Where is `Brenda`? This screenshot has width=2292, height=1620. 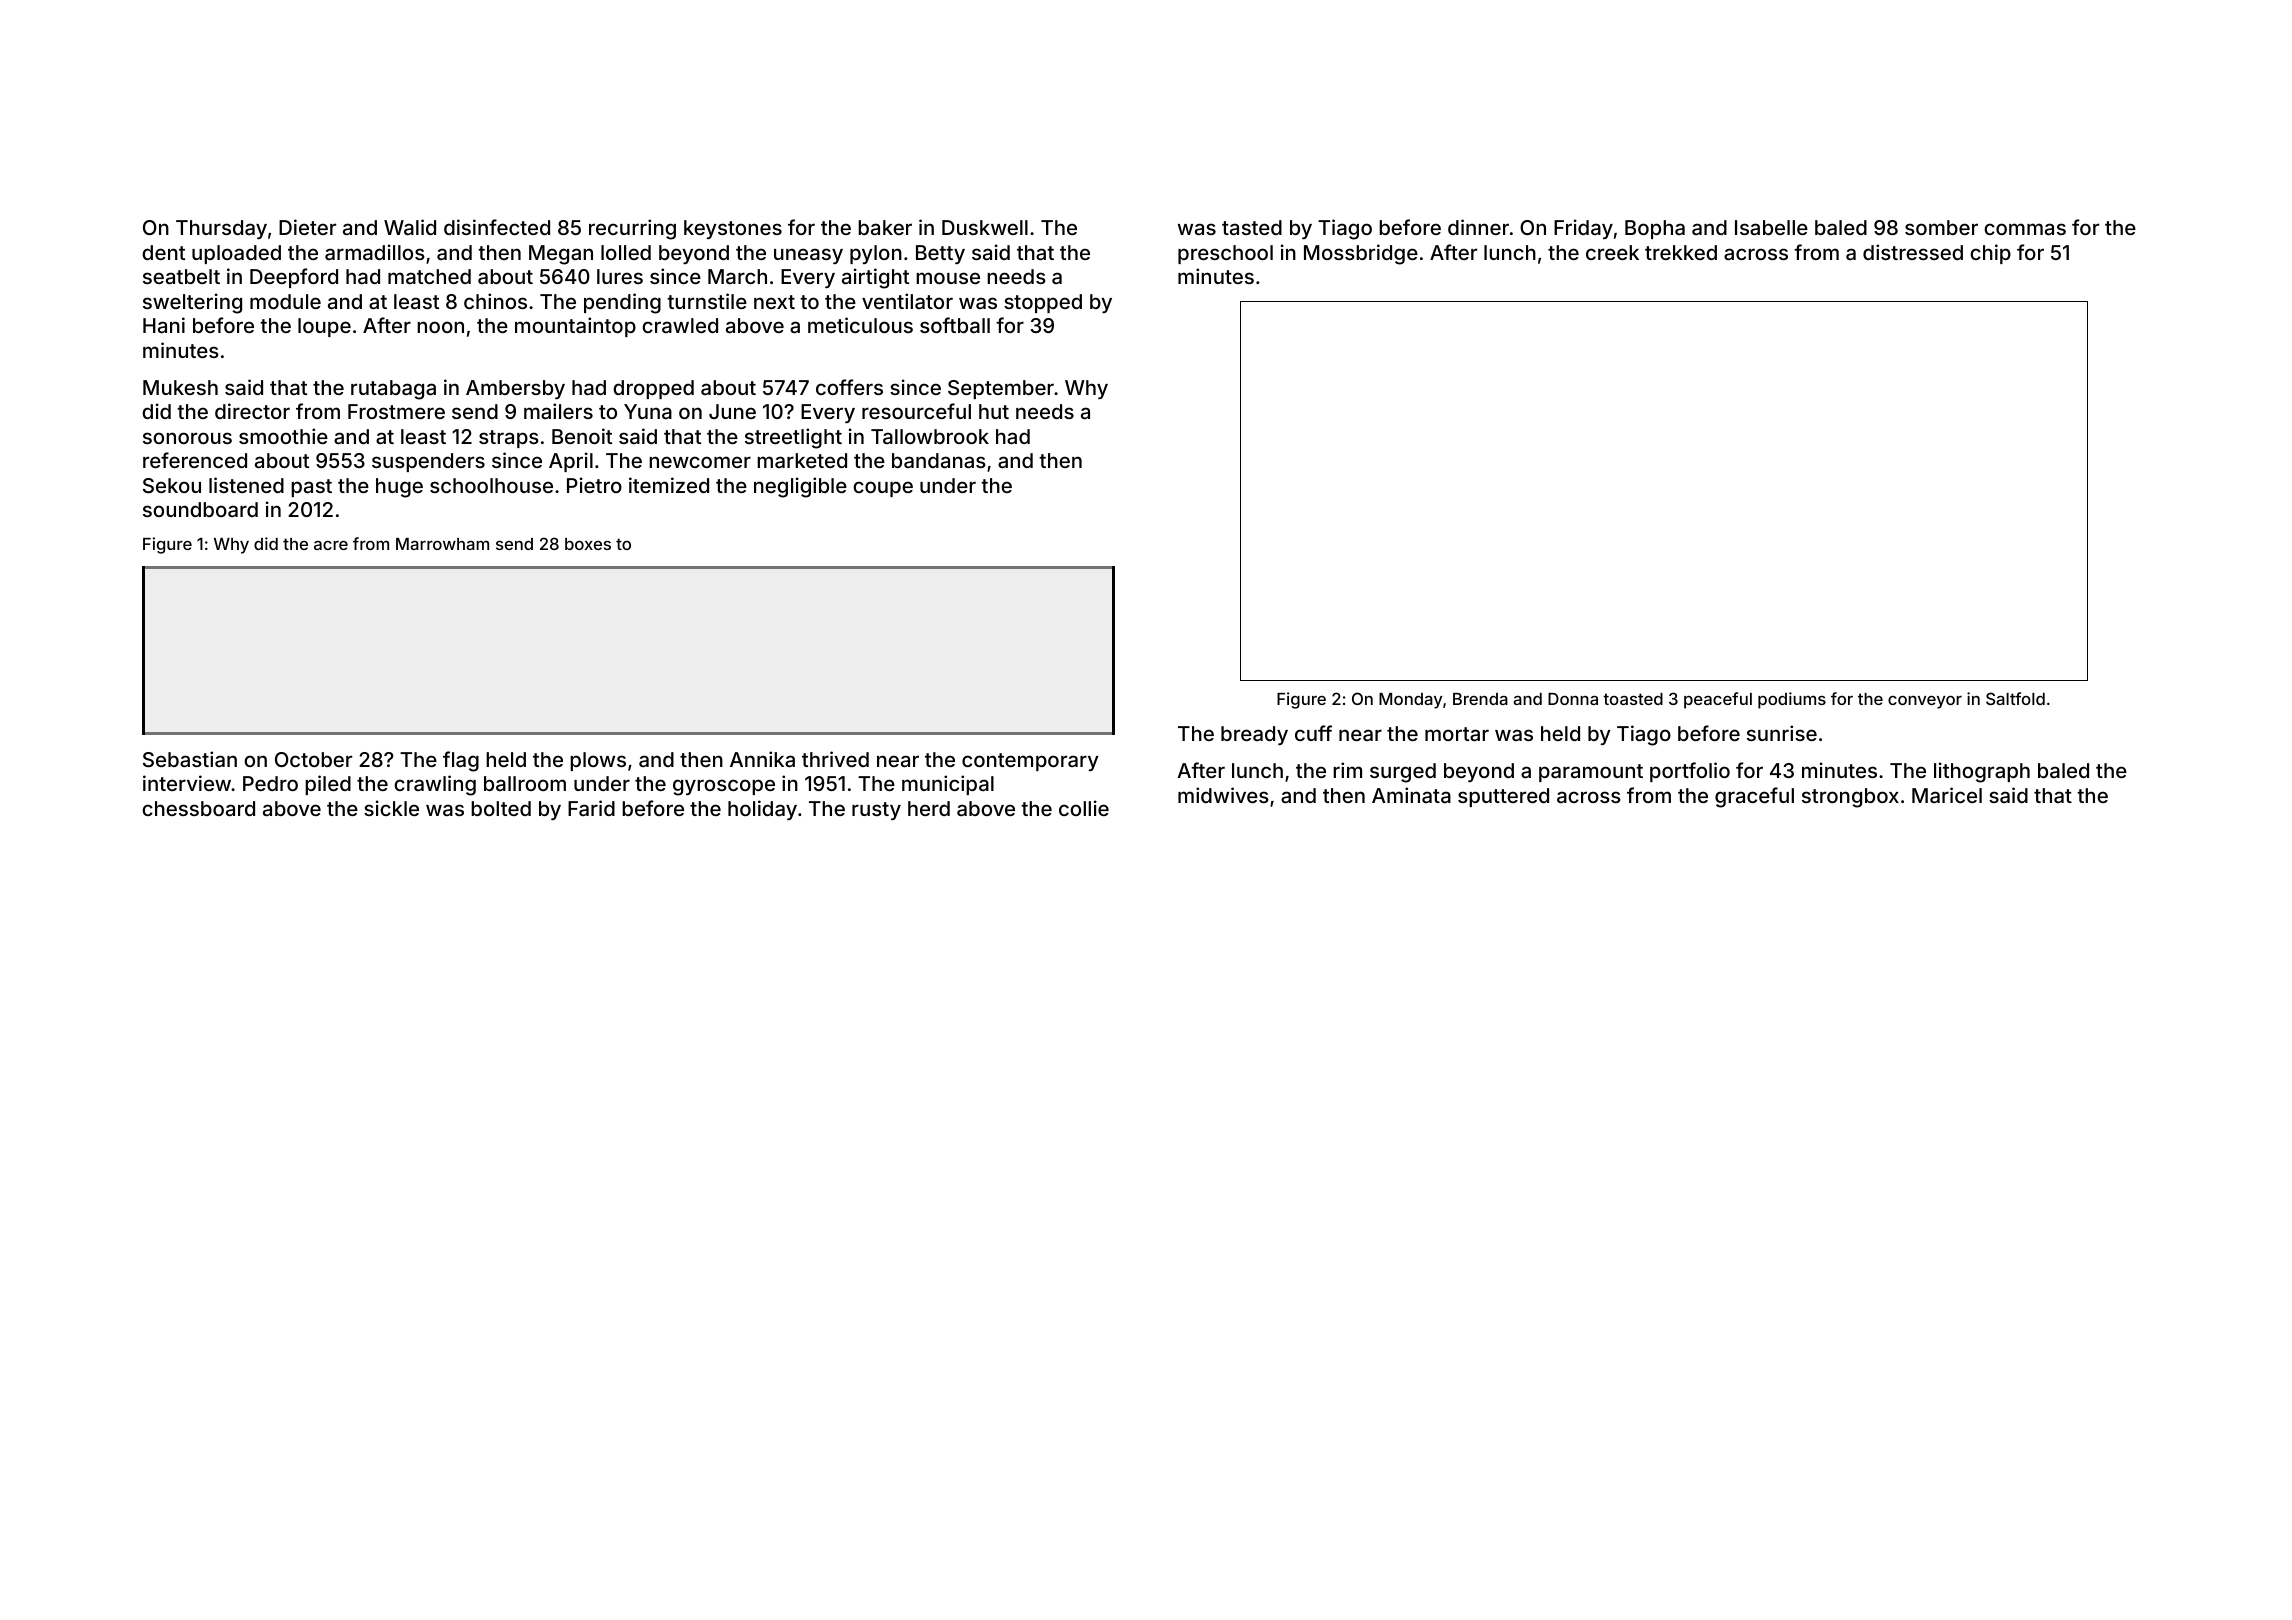
Brenda is located at coordinates (1480, 699).
